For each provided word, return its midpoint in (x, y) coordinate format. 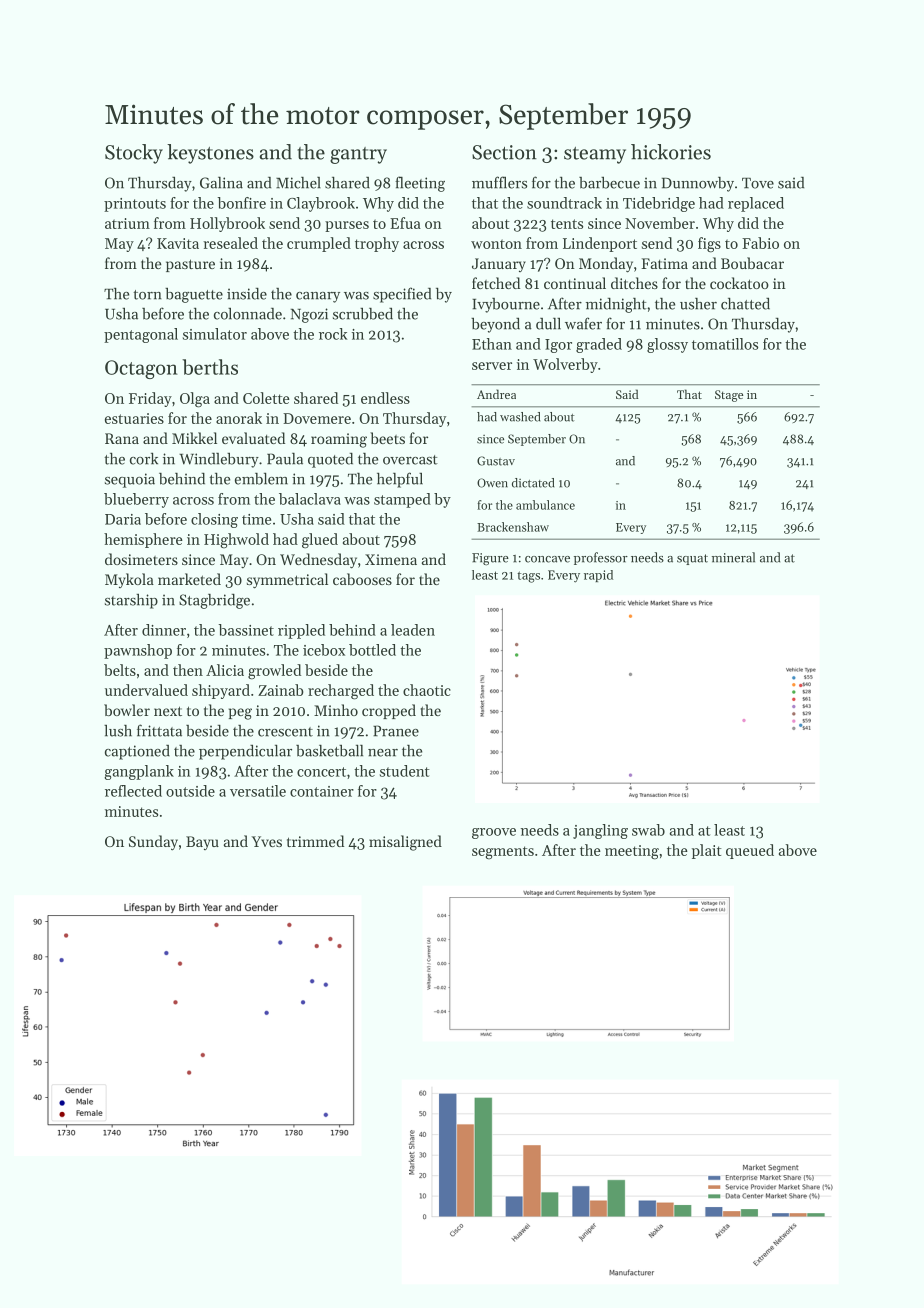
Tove (758, 183)
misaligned (405, 843)
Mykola (129, 580)
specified (402, 295)
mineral (733, 557)
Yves (266, 841)
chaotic (427, 690)
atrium (127, 223)
